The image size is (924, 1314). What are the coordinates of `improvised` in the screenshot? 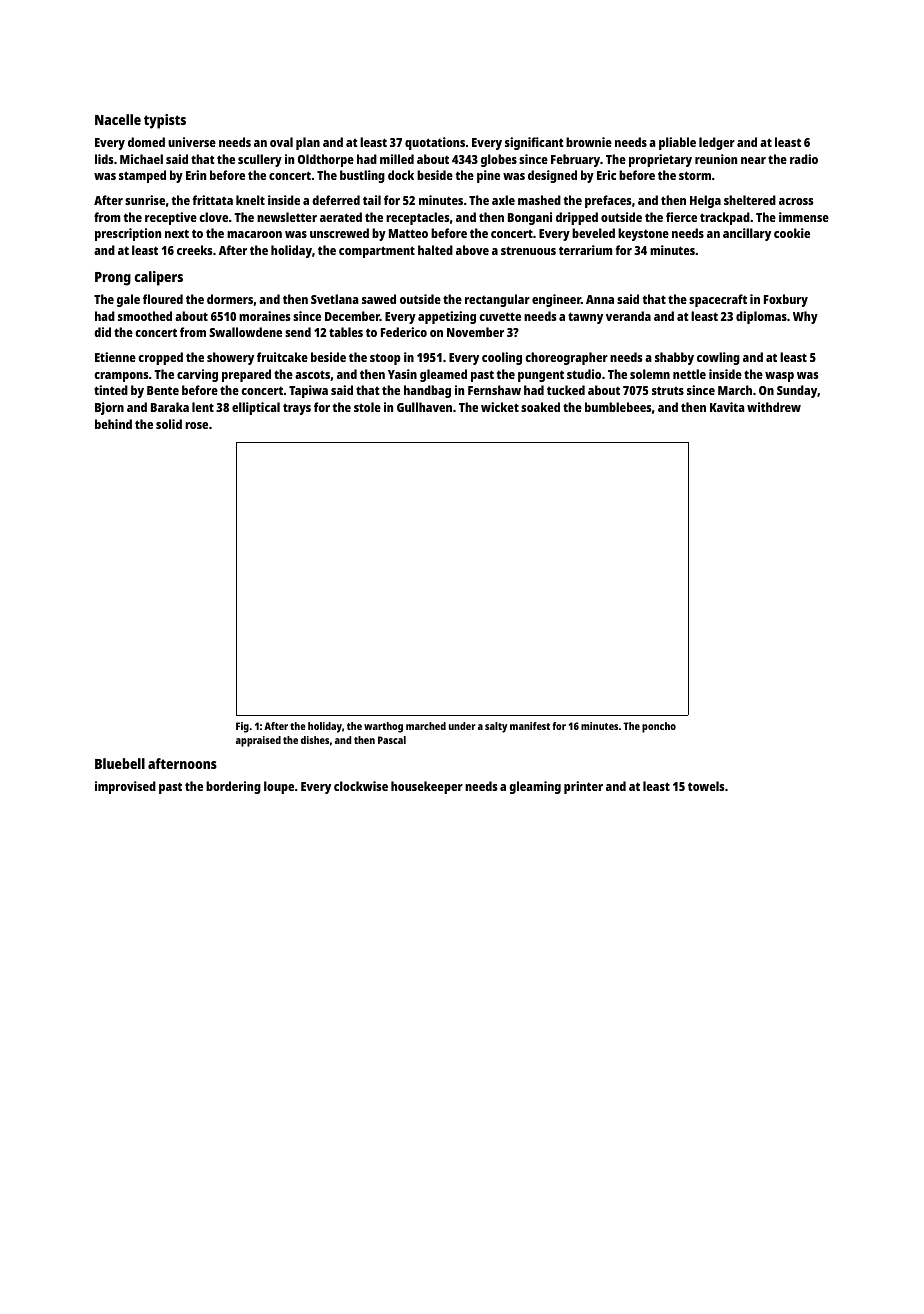 It's located at (125, 787).
